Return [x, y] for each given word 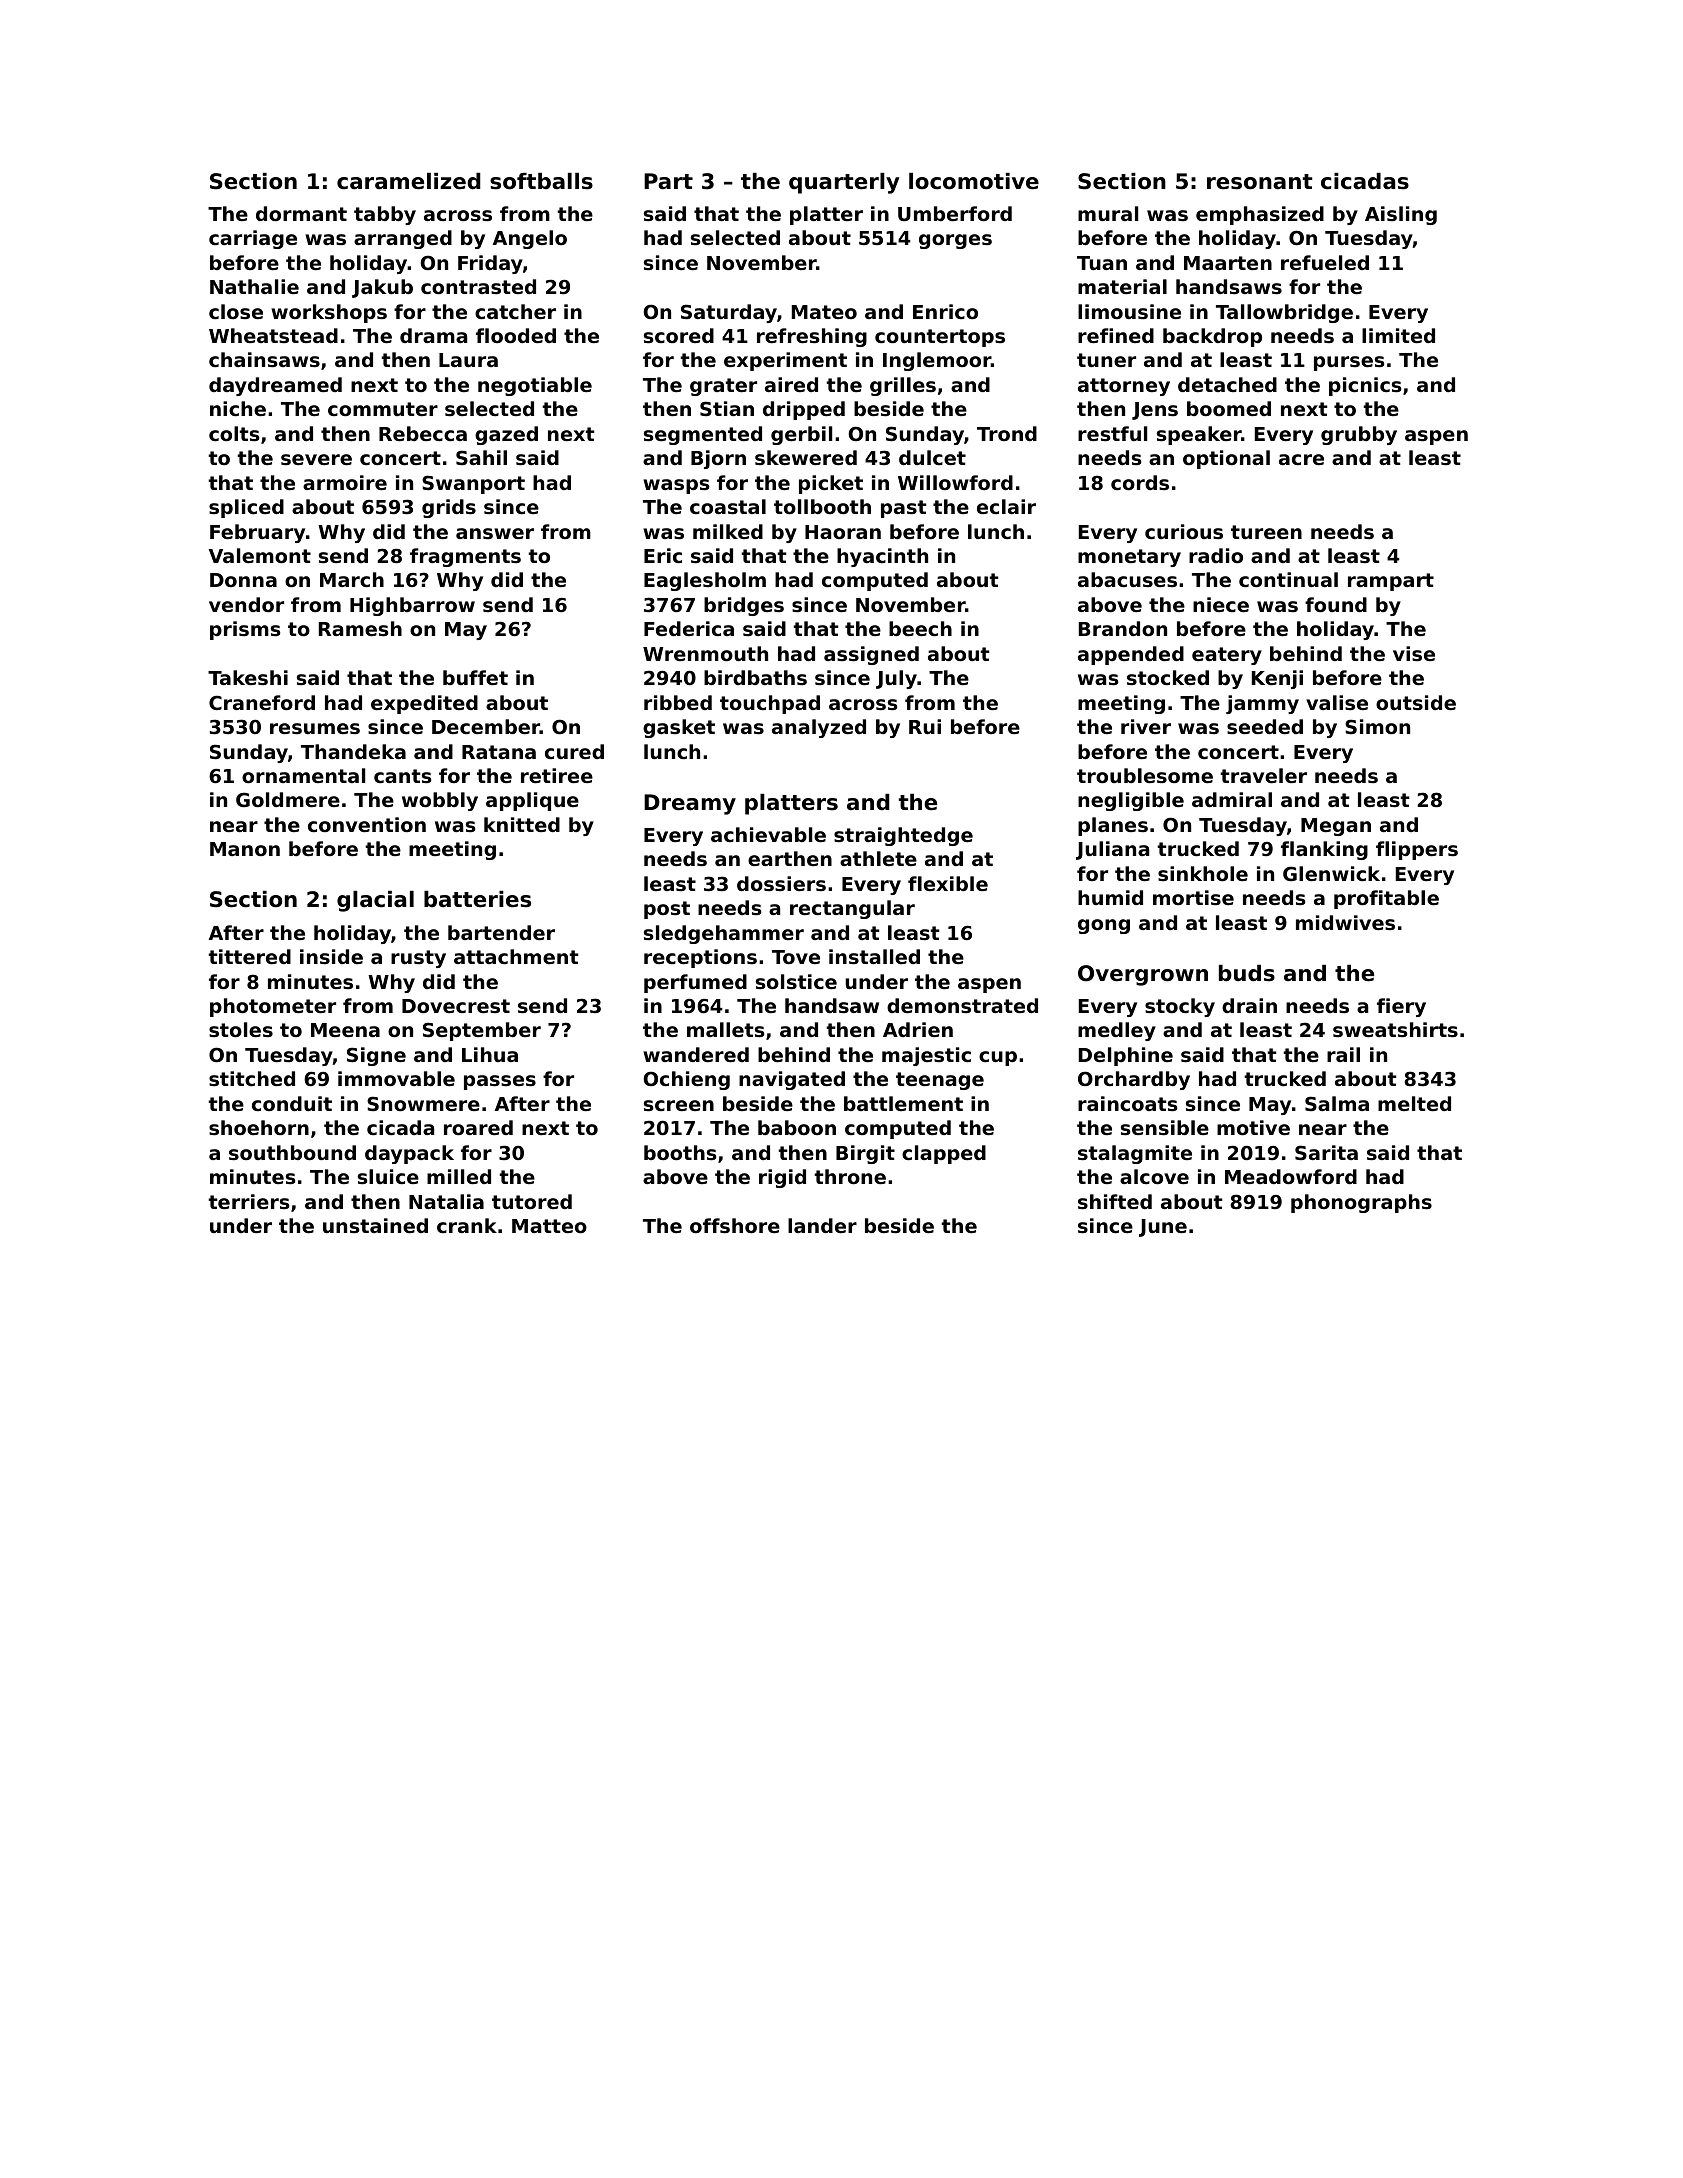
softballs [541, 181]
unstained [375, 1226]
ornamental [303, 775]
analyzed [819, 728]
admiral [1232, 799]
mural [1108, 213]
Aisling [1401, 215]
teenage [940, 1081]
